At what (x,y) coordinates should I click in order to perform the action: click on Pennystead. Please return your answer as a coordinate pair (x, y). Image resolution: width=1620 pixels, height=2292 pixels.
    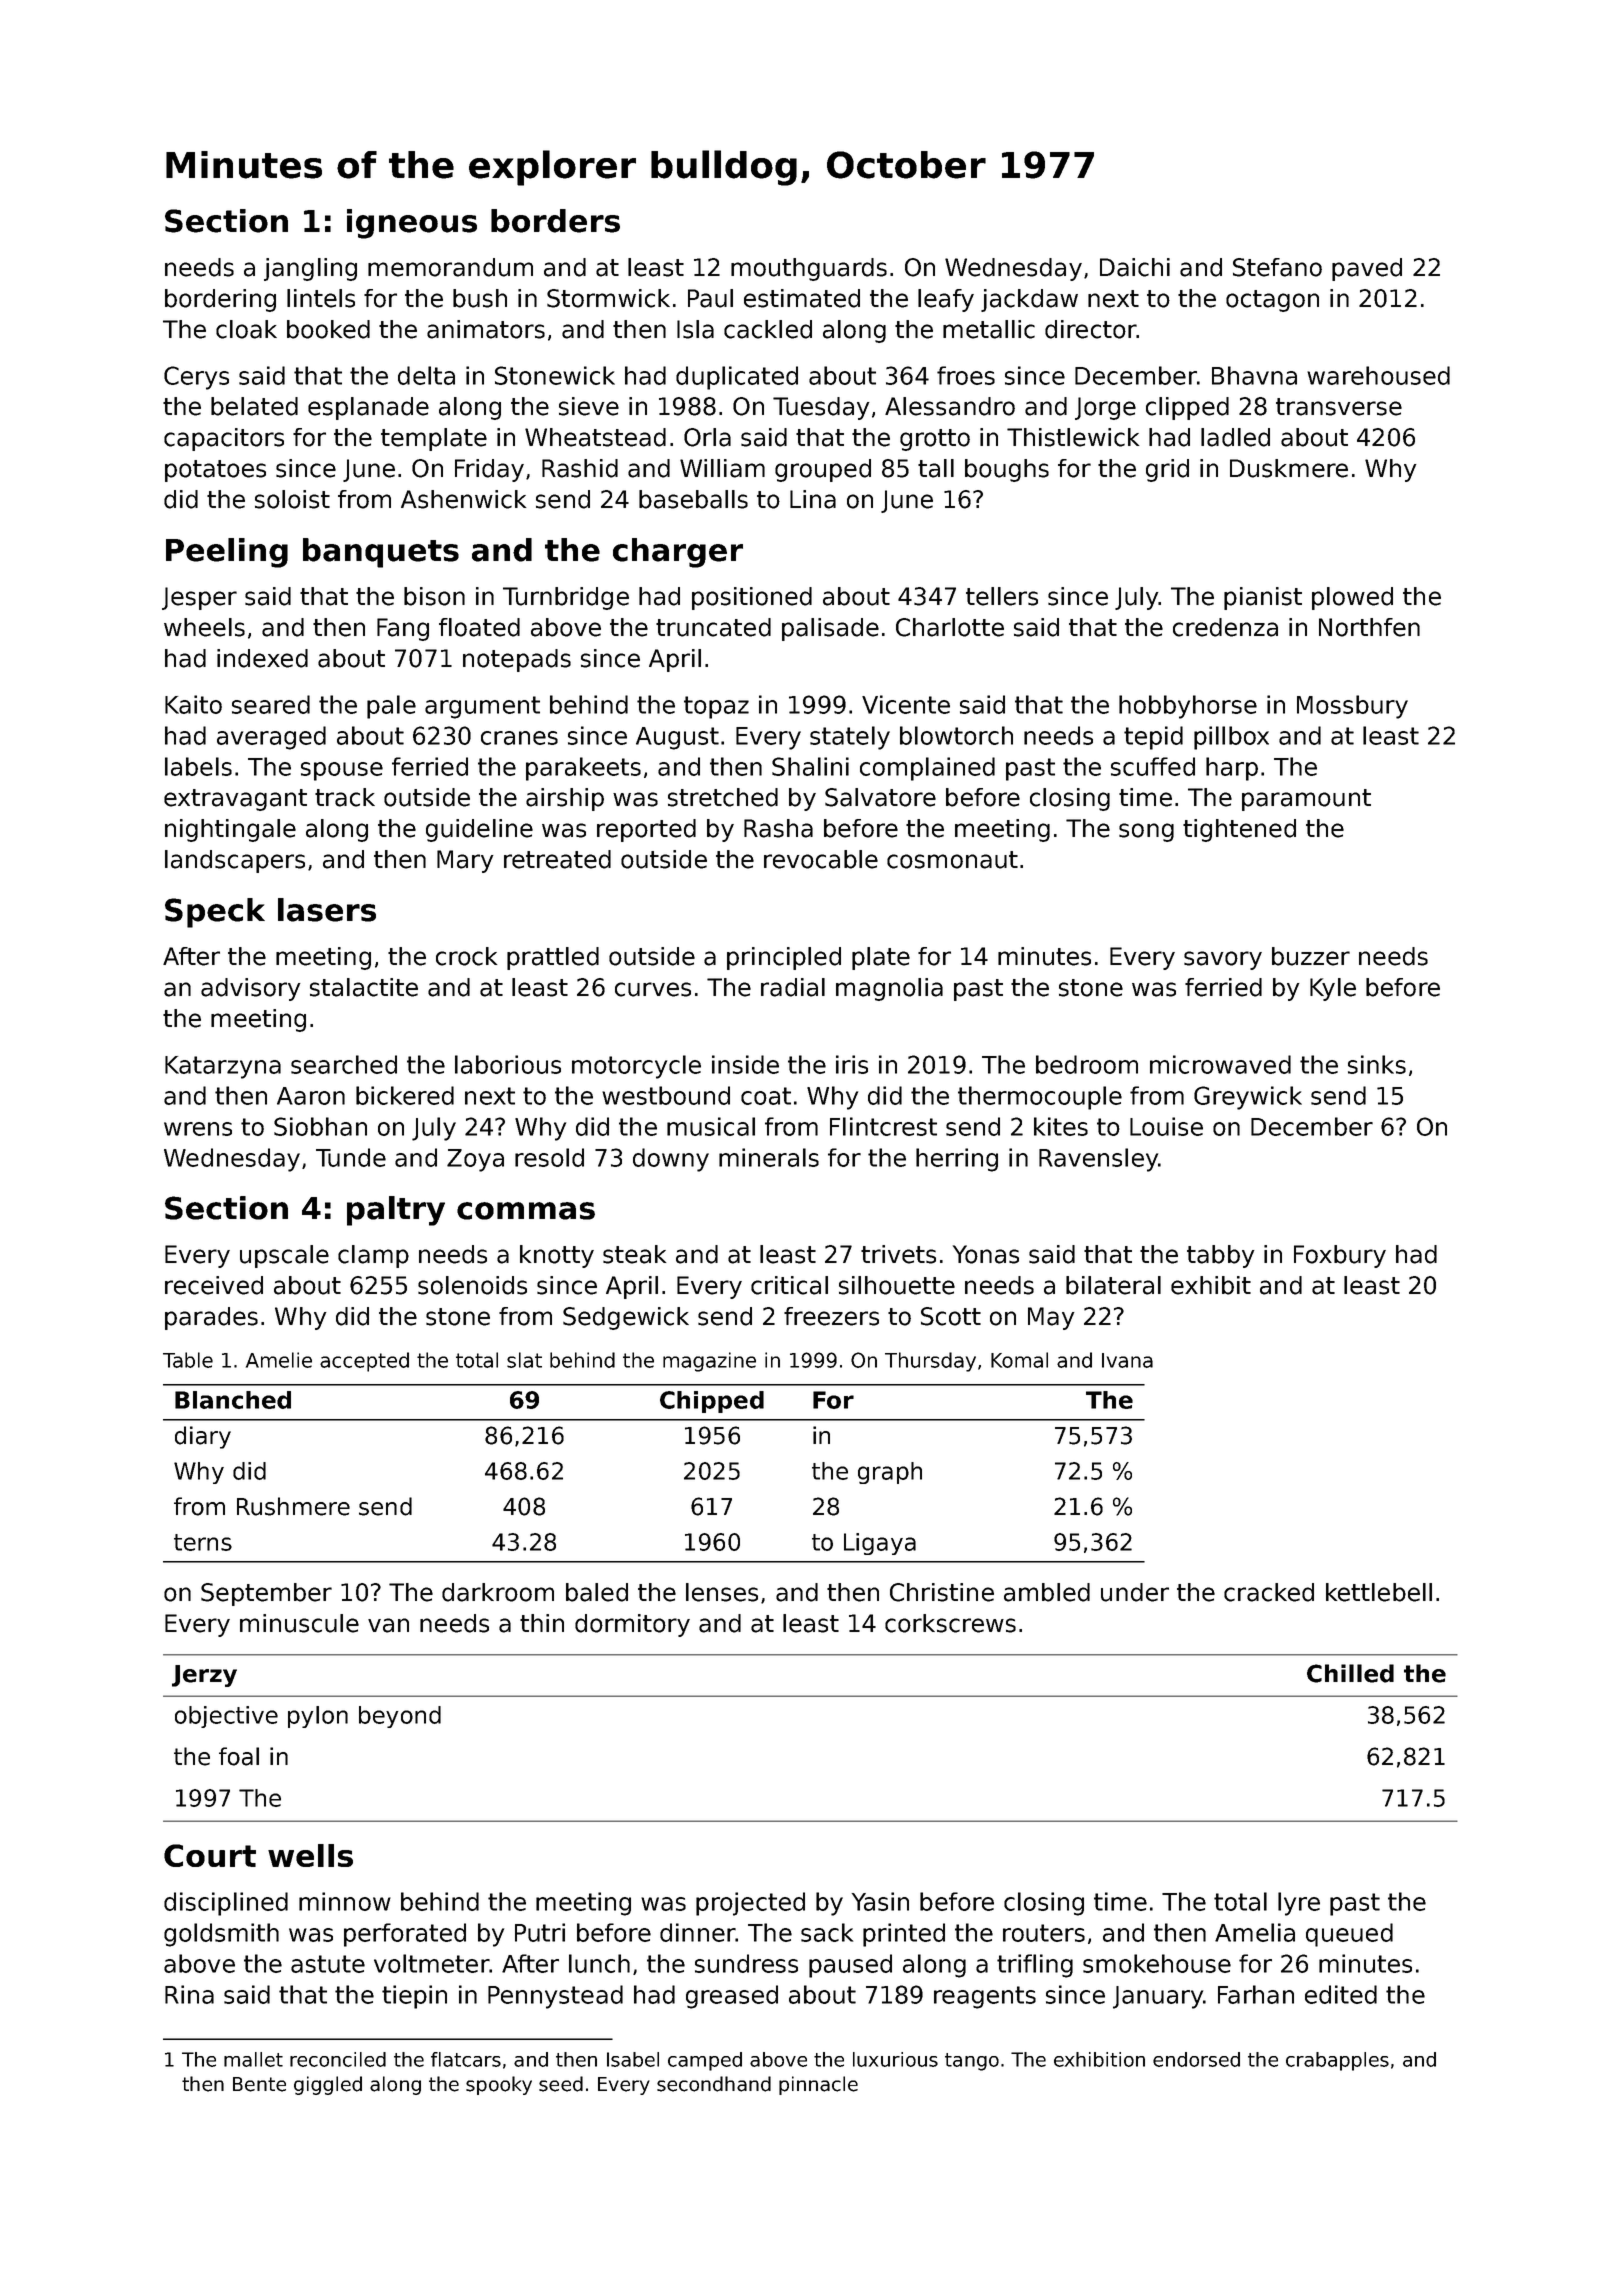
    Looking at the image, I should click on (555, 1997).
